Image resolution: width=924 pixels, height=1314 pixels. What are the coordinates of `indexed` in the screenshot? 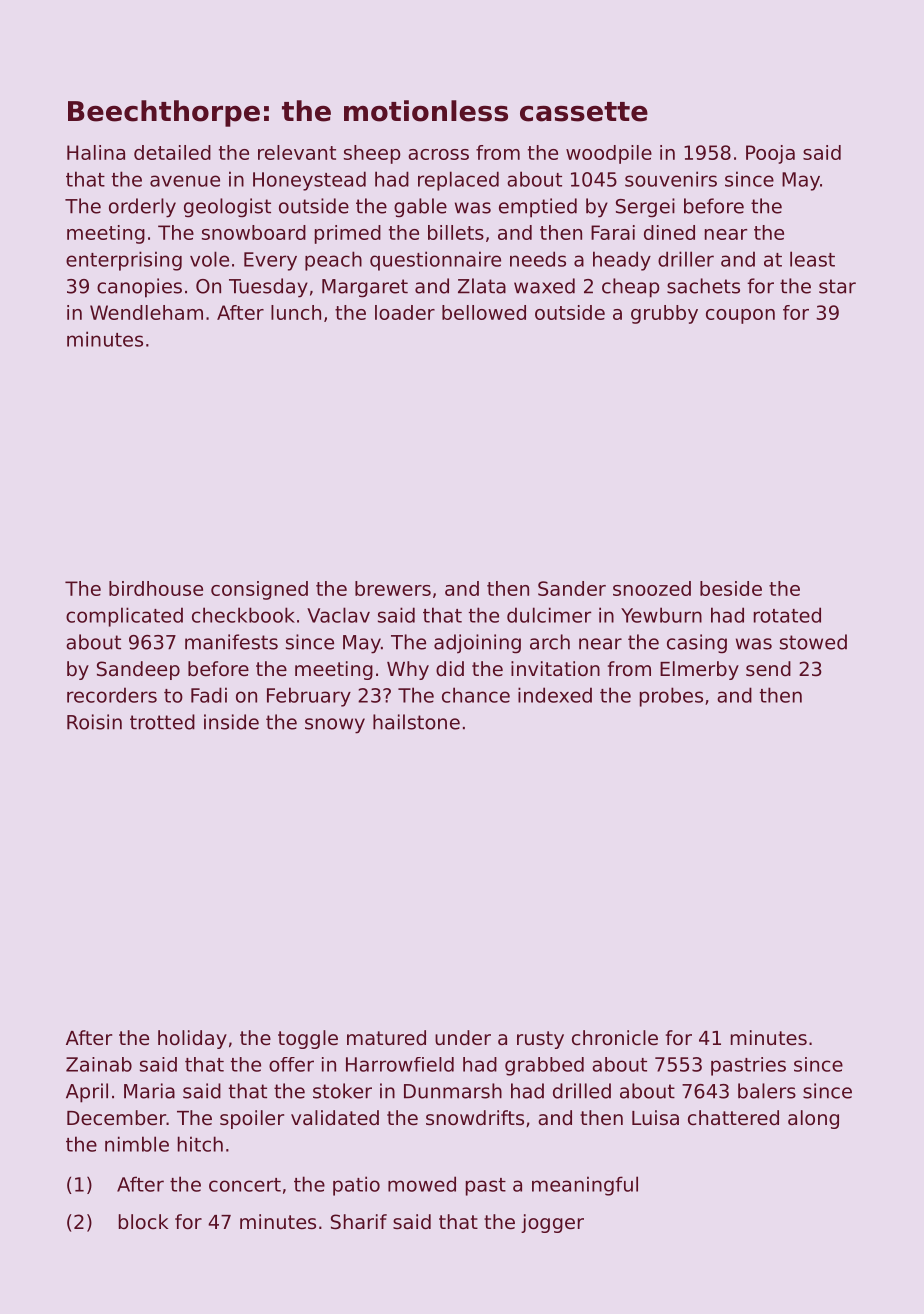 It's located at (555, 695).
